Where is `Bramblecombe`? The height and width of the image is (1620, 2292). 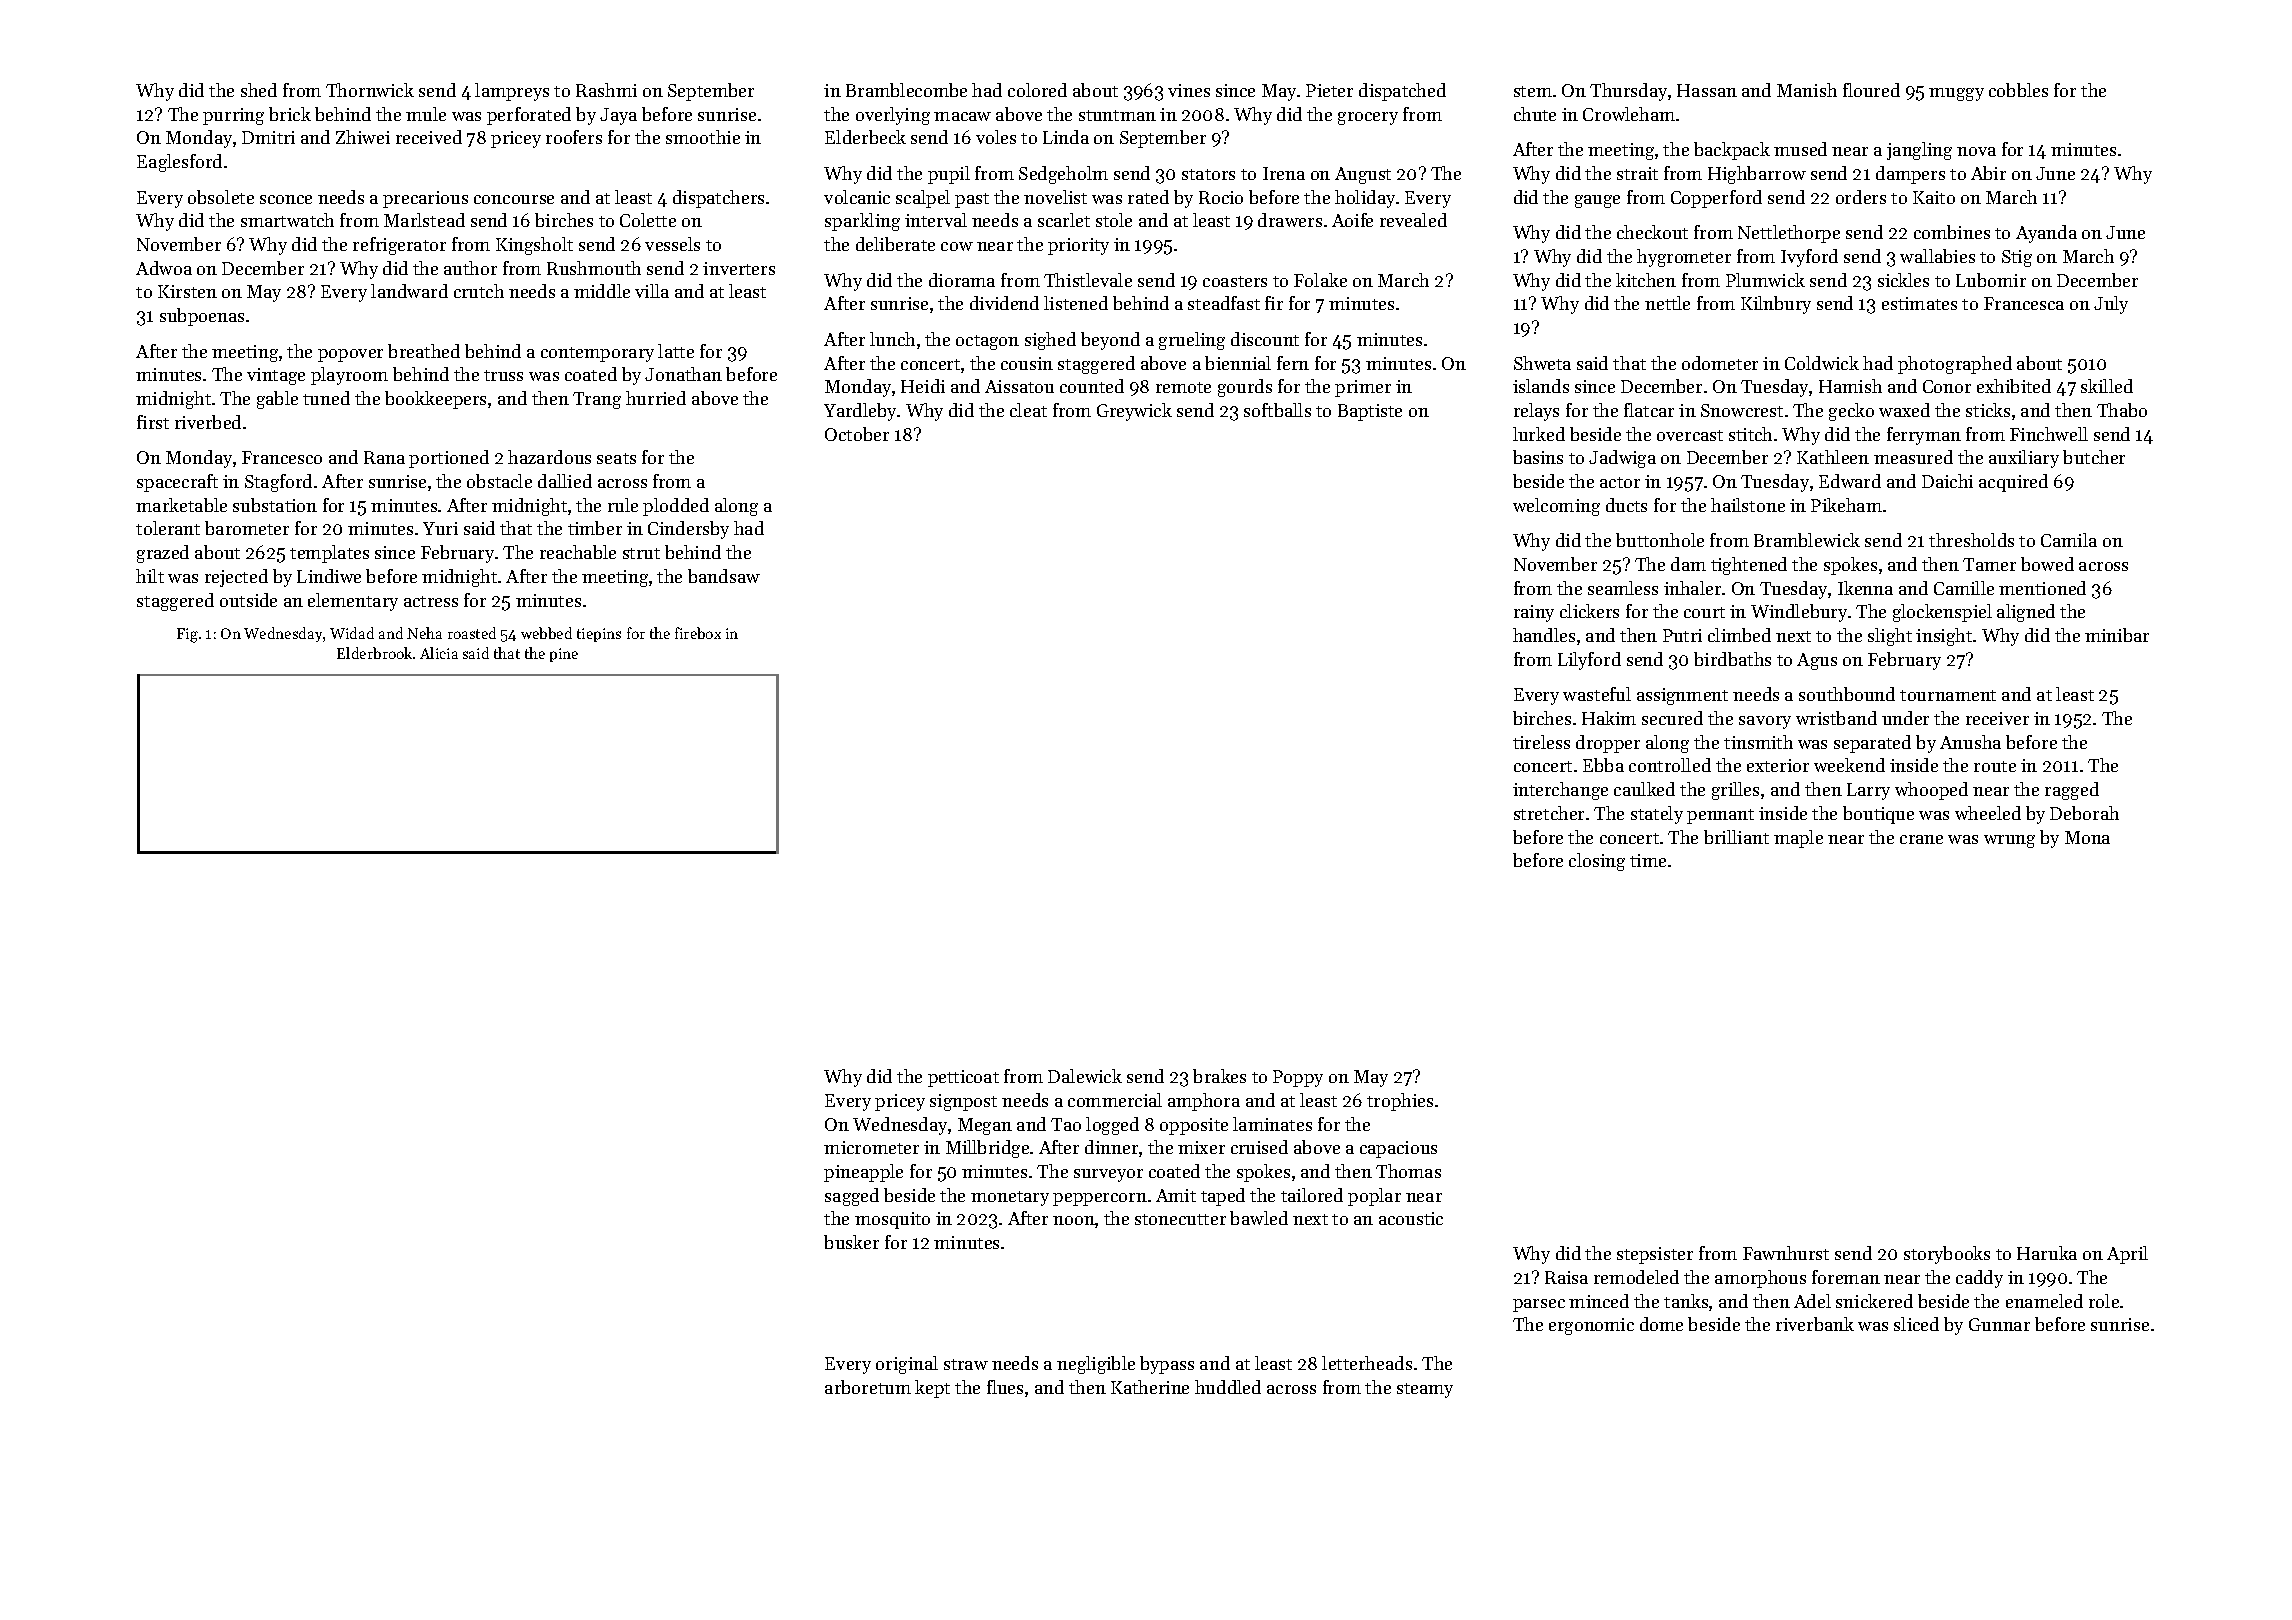
Bramblecombe is located at coordinates (906, 90).
